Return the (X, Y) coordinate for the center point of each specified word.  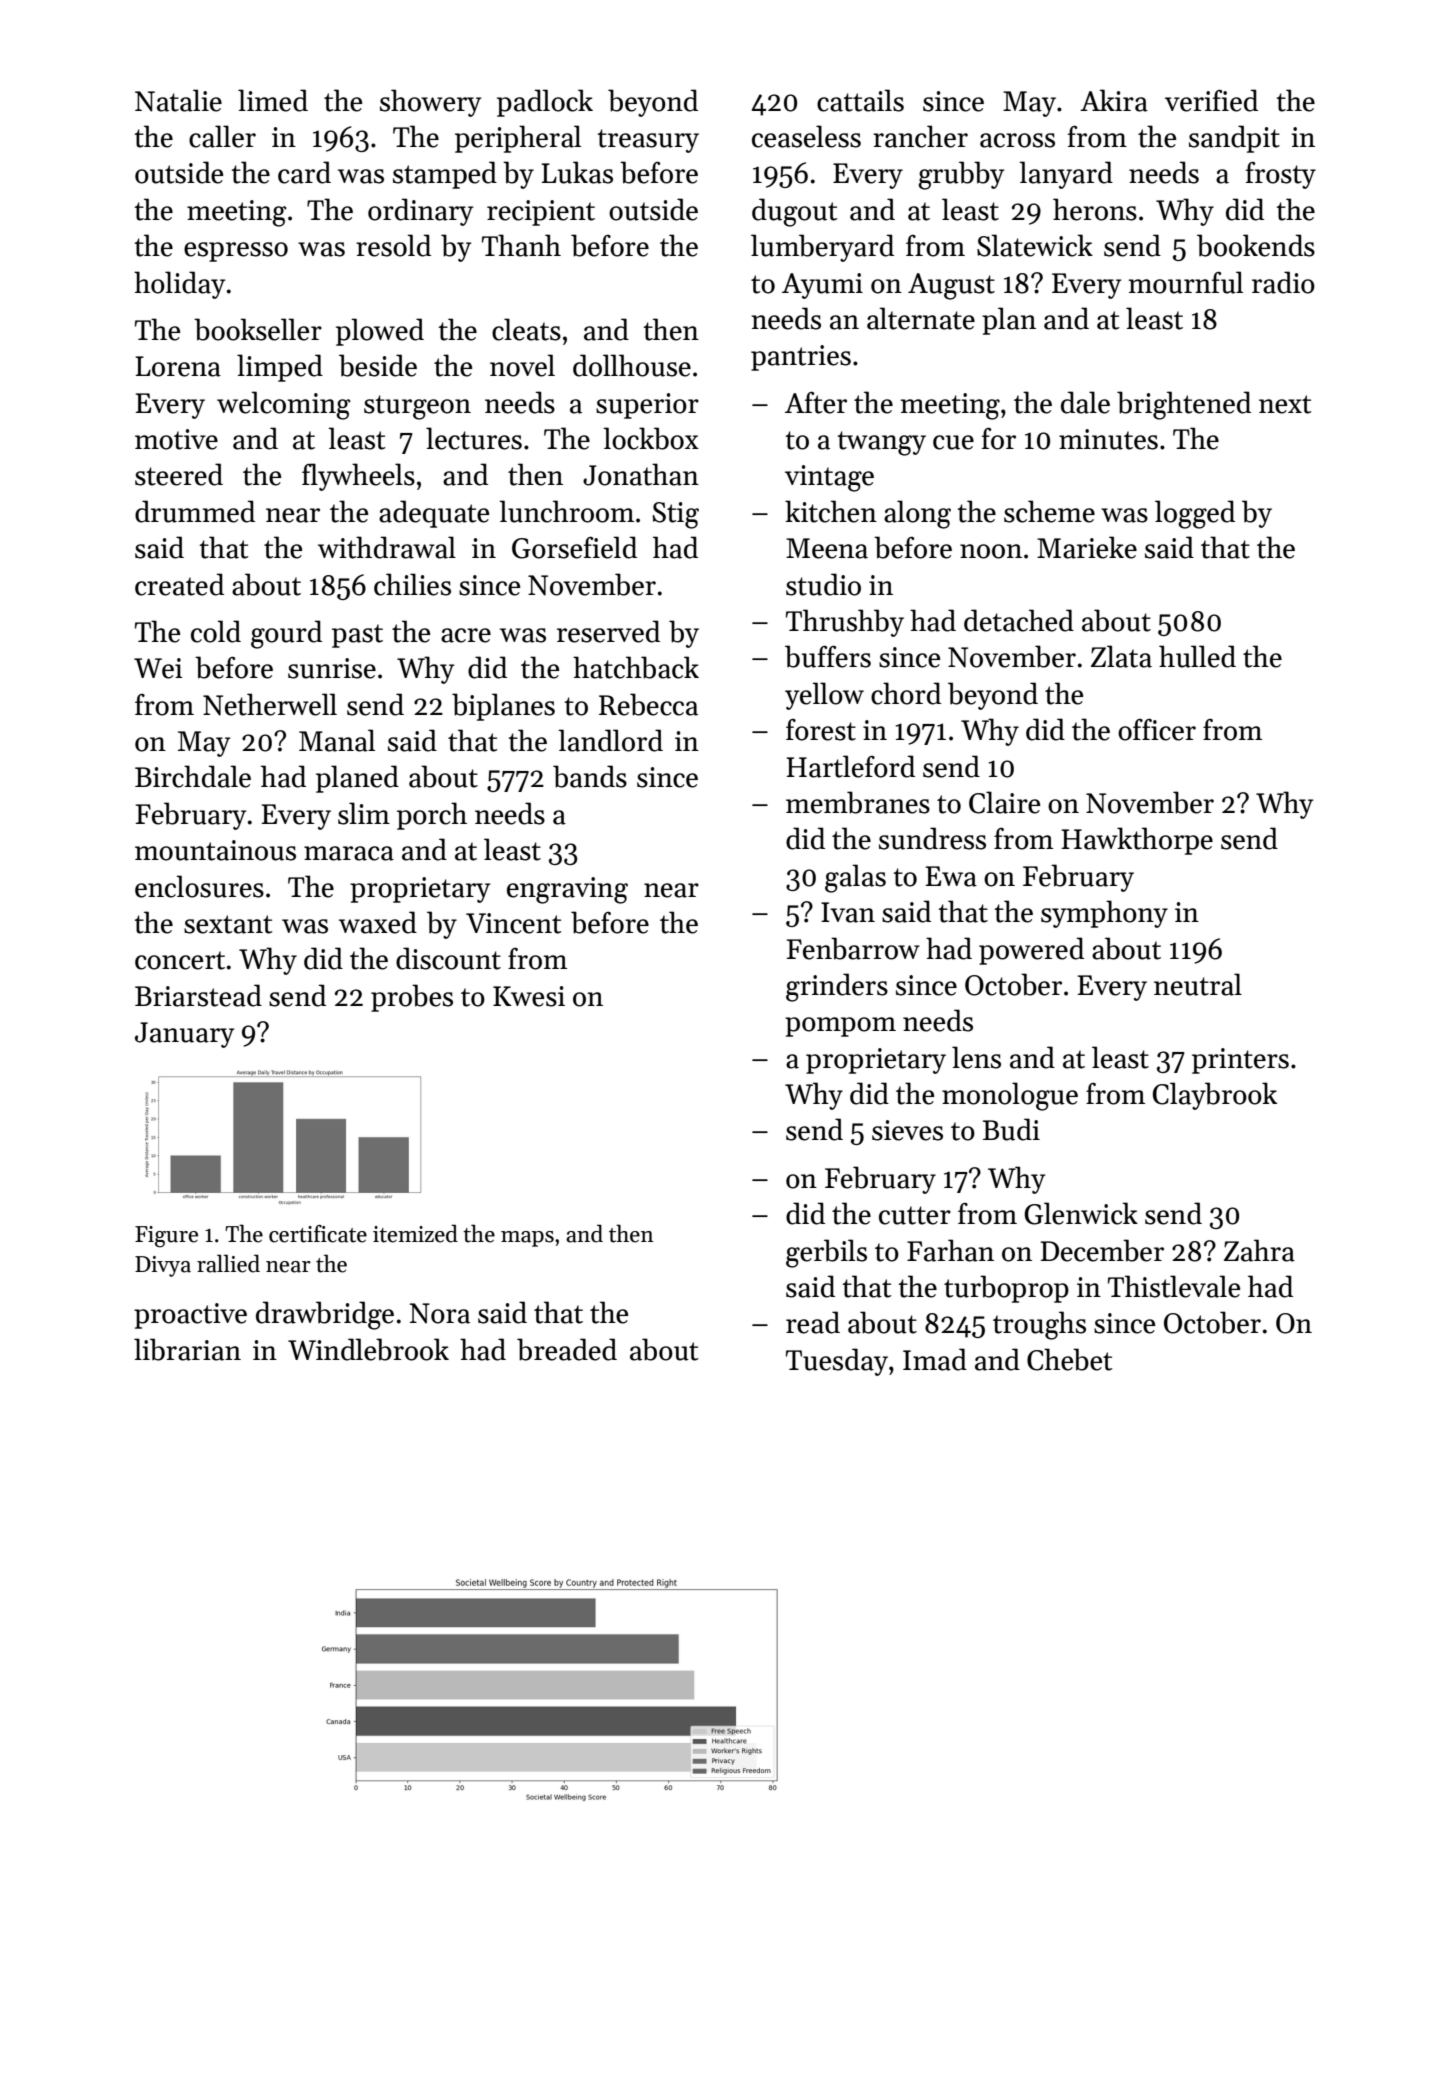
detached (1019, 620)
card (304, 172)
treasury (648, 141)
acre (466, 635)
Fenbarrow (853, 948)
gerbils (826, 1253)
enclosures (199, 886)
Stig (676, 515)
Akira (1114, 100)
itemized (415, 1233)
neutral (1198, 984)
